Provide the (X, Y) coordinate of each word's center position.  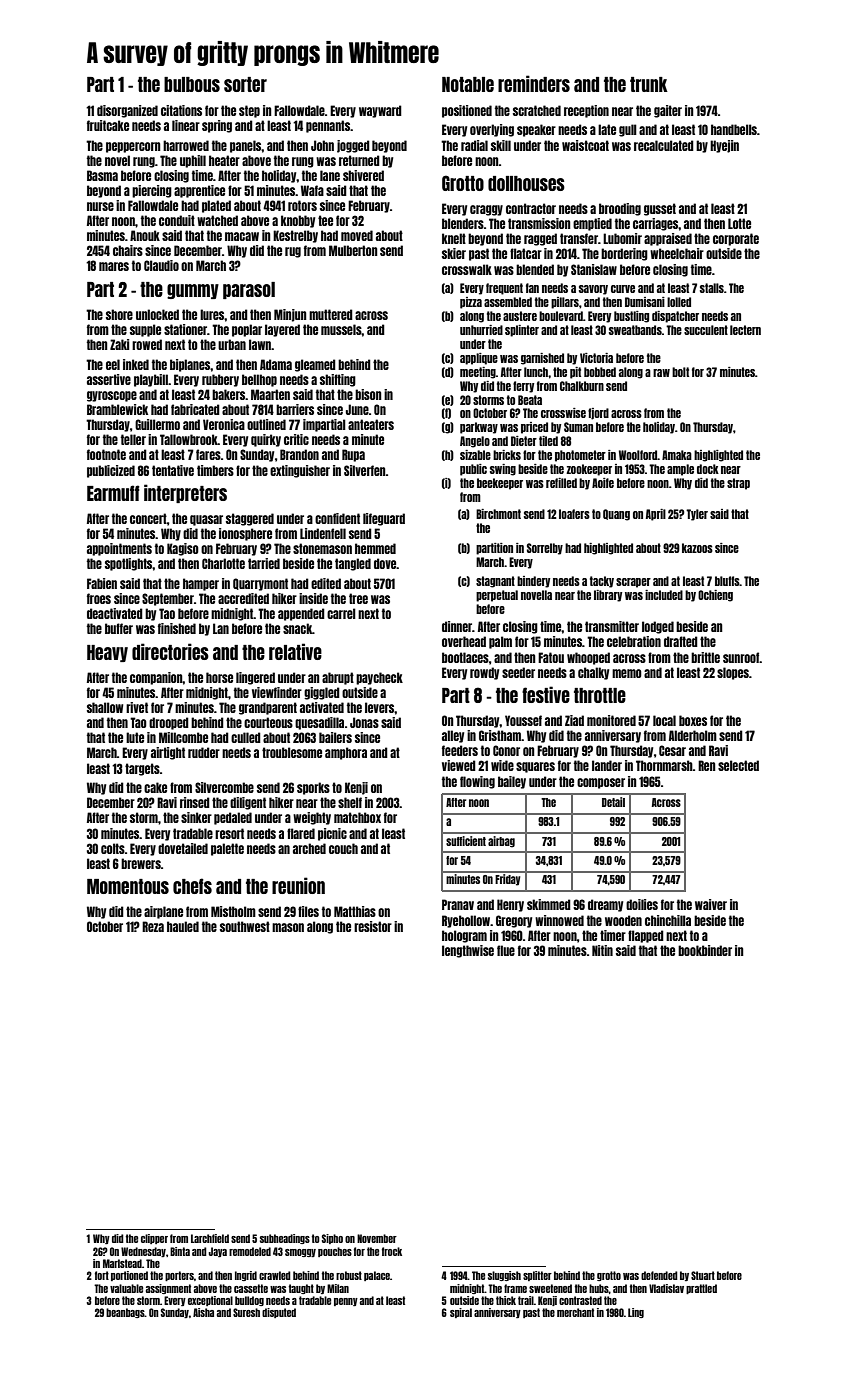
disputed (279, 1313)
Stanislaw (594, 269)
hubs (599, 1288)
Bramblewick (117, 409)
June (357, 409)
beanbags (125, 1313)
